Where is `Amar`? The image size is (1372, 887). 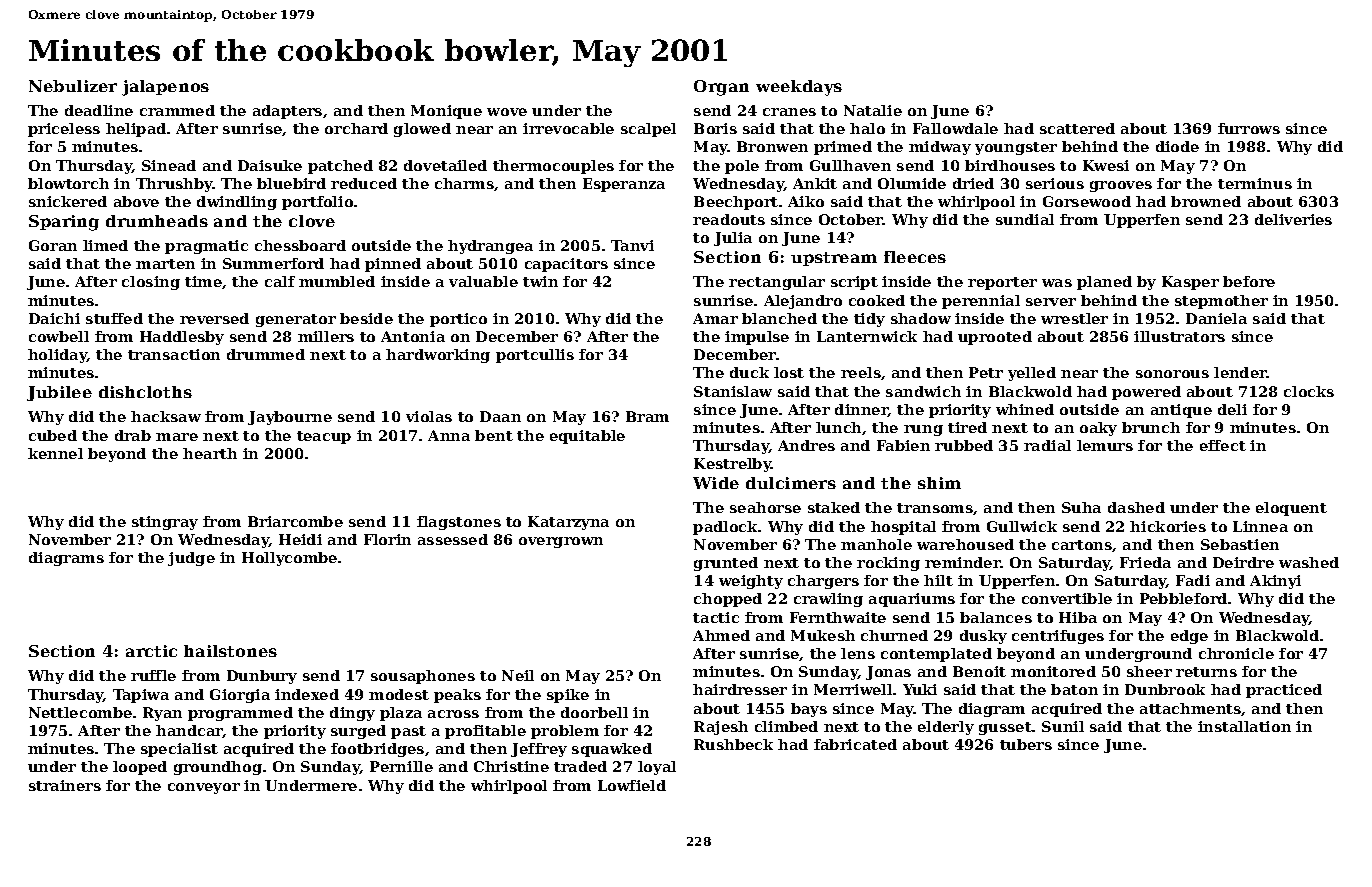
Amar is located at coordinates (715, 318).
